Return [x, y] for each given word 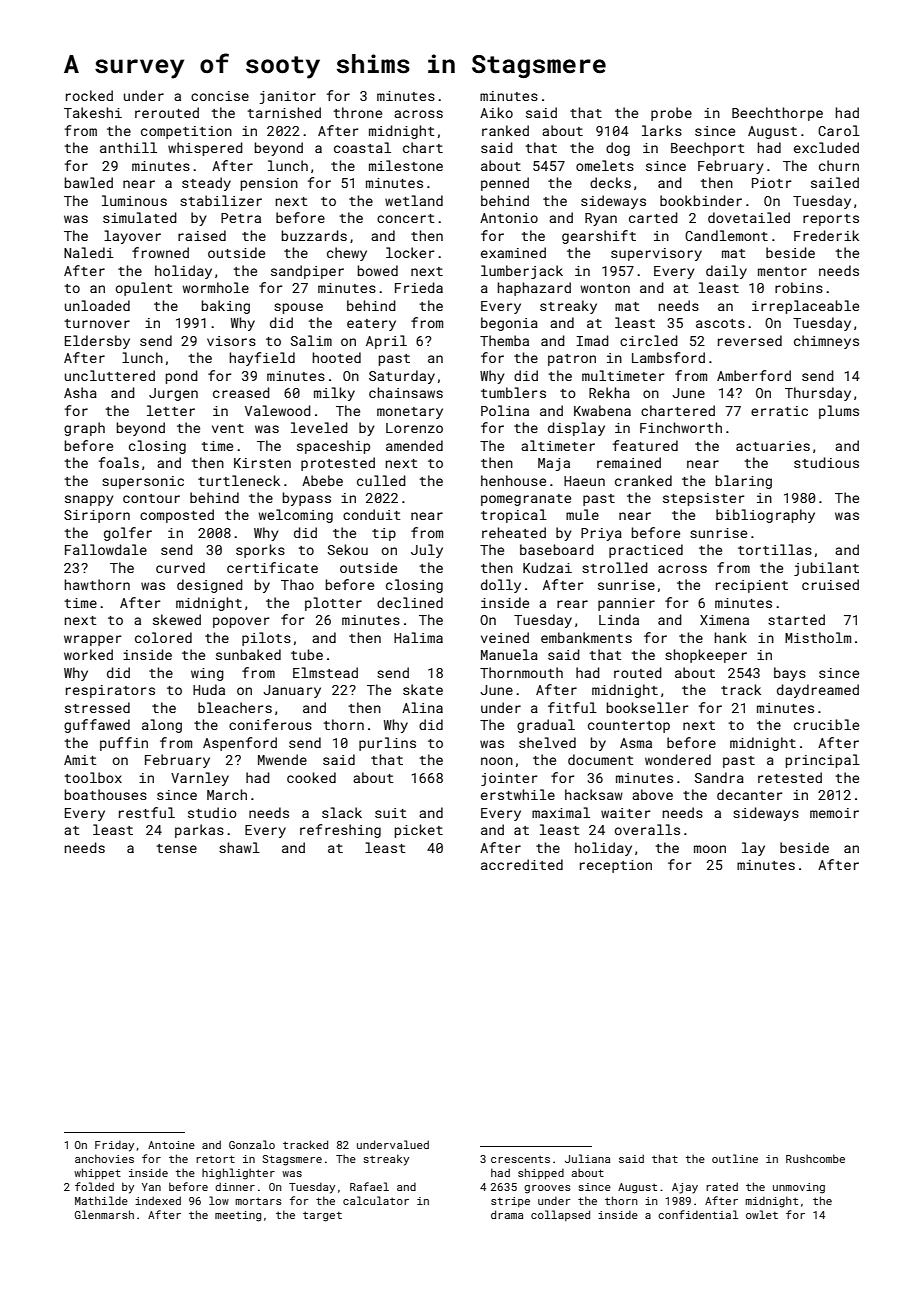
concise [220, 96]
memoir [834, 813]
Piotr [772, 183]
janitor [287, 97]
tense [177, 848]
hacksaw [594, 794]
